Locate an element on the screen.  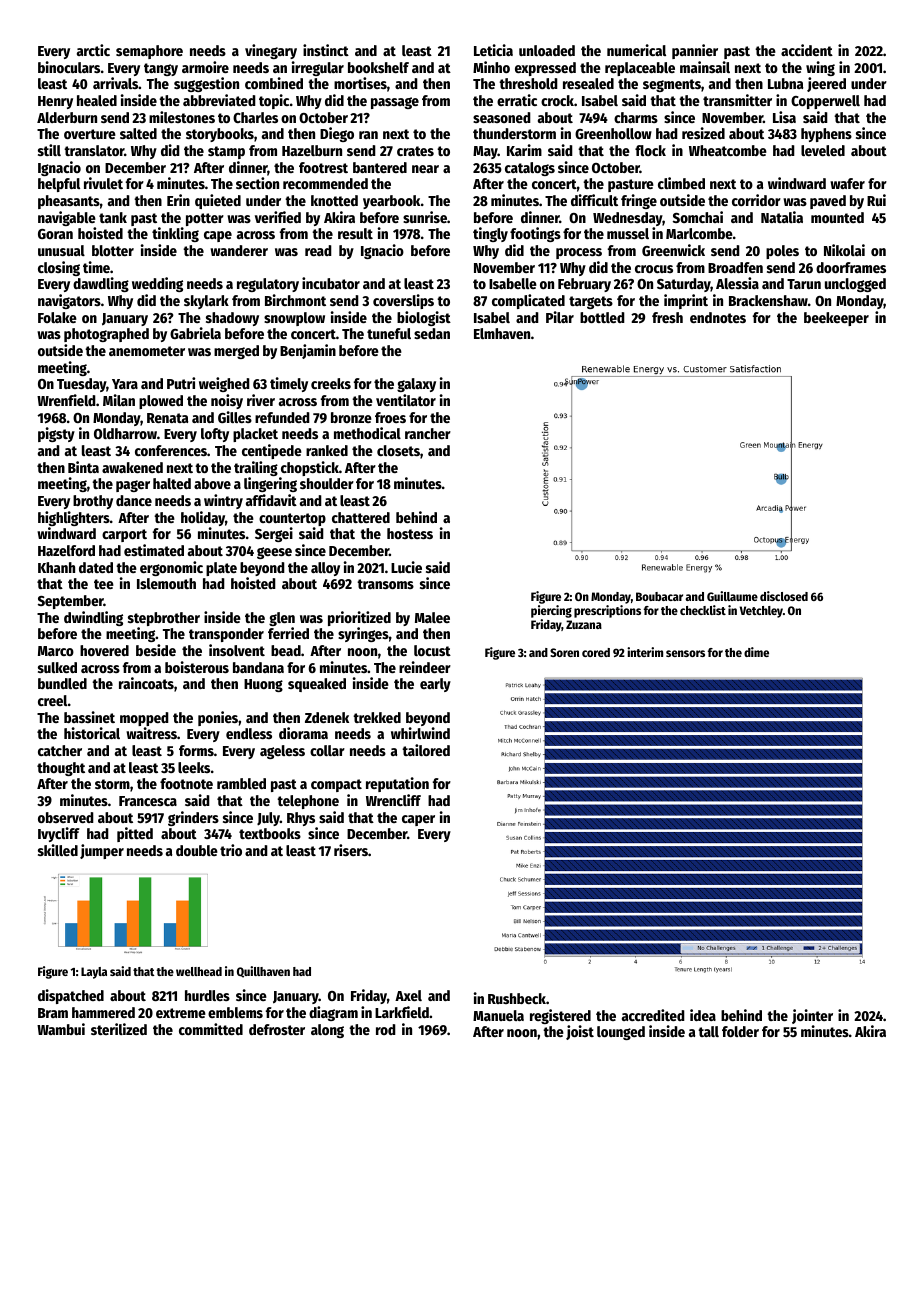
carport is located at coordinates (124, 535).
